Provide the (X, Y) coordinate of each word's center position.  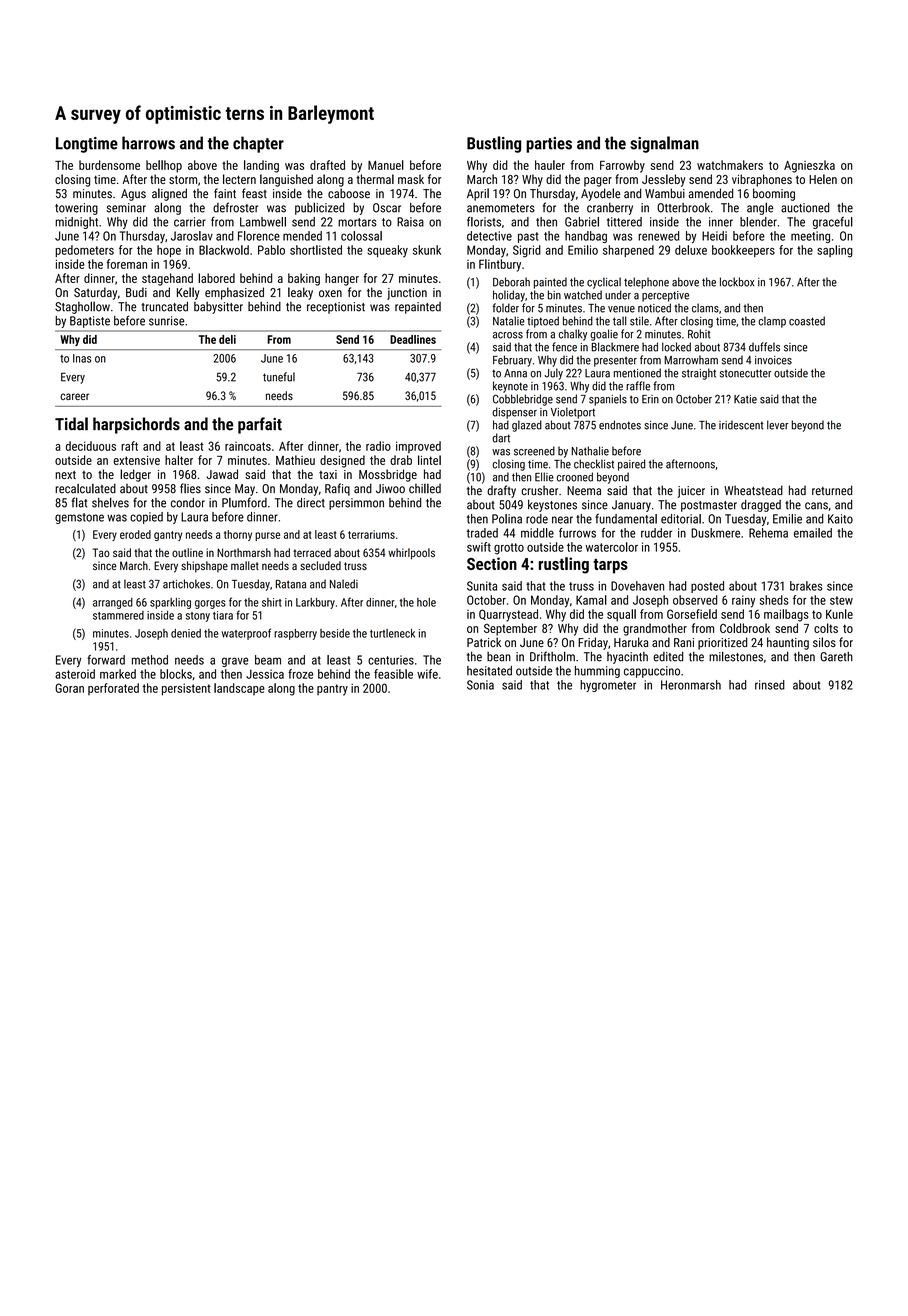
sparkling (170, 603)
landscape (239, 689)
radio (378, 446)
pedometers (84, 251)
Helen (823, 179)
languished (286, 180)
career (74, 396)
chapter (258, 144)
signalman (664, 144)
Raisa (410, 222)
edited (668, 656)
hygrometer (608, 686)
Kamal (591, 600)
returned (832, 490)
